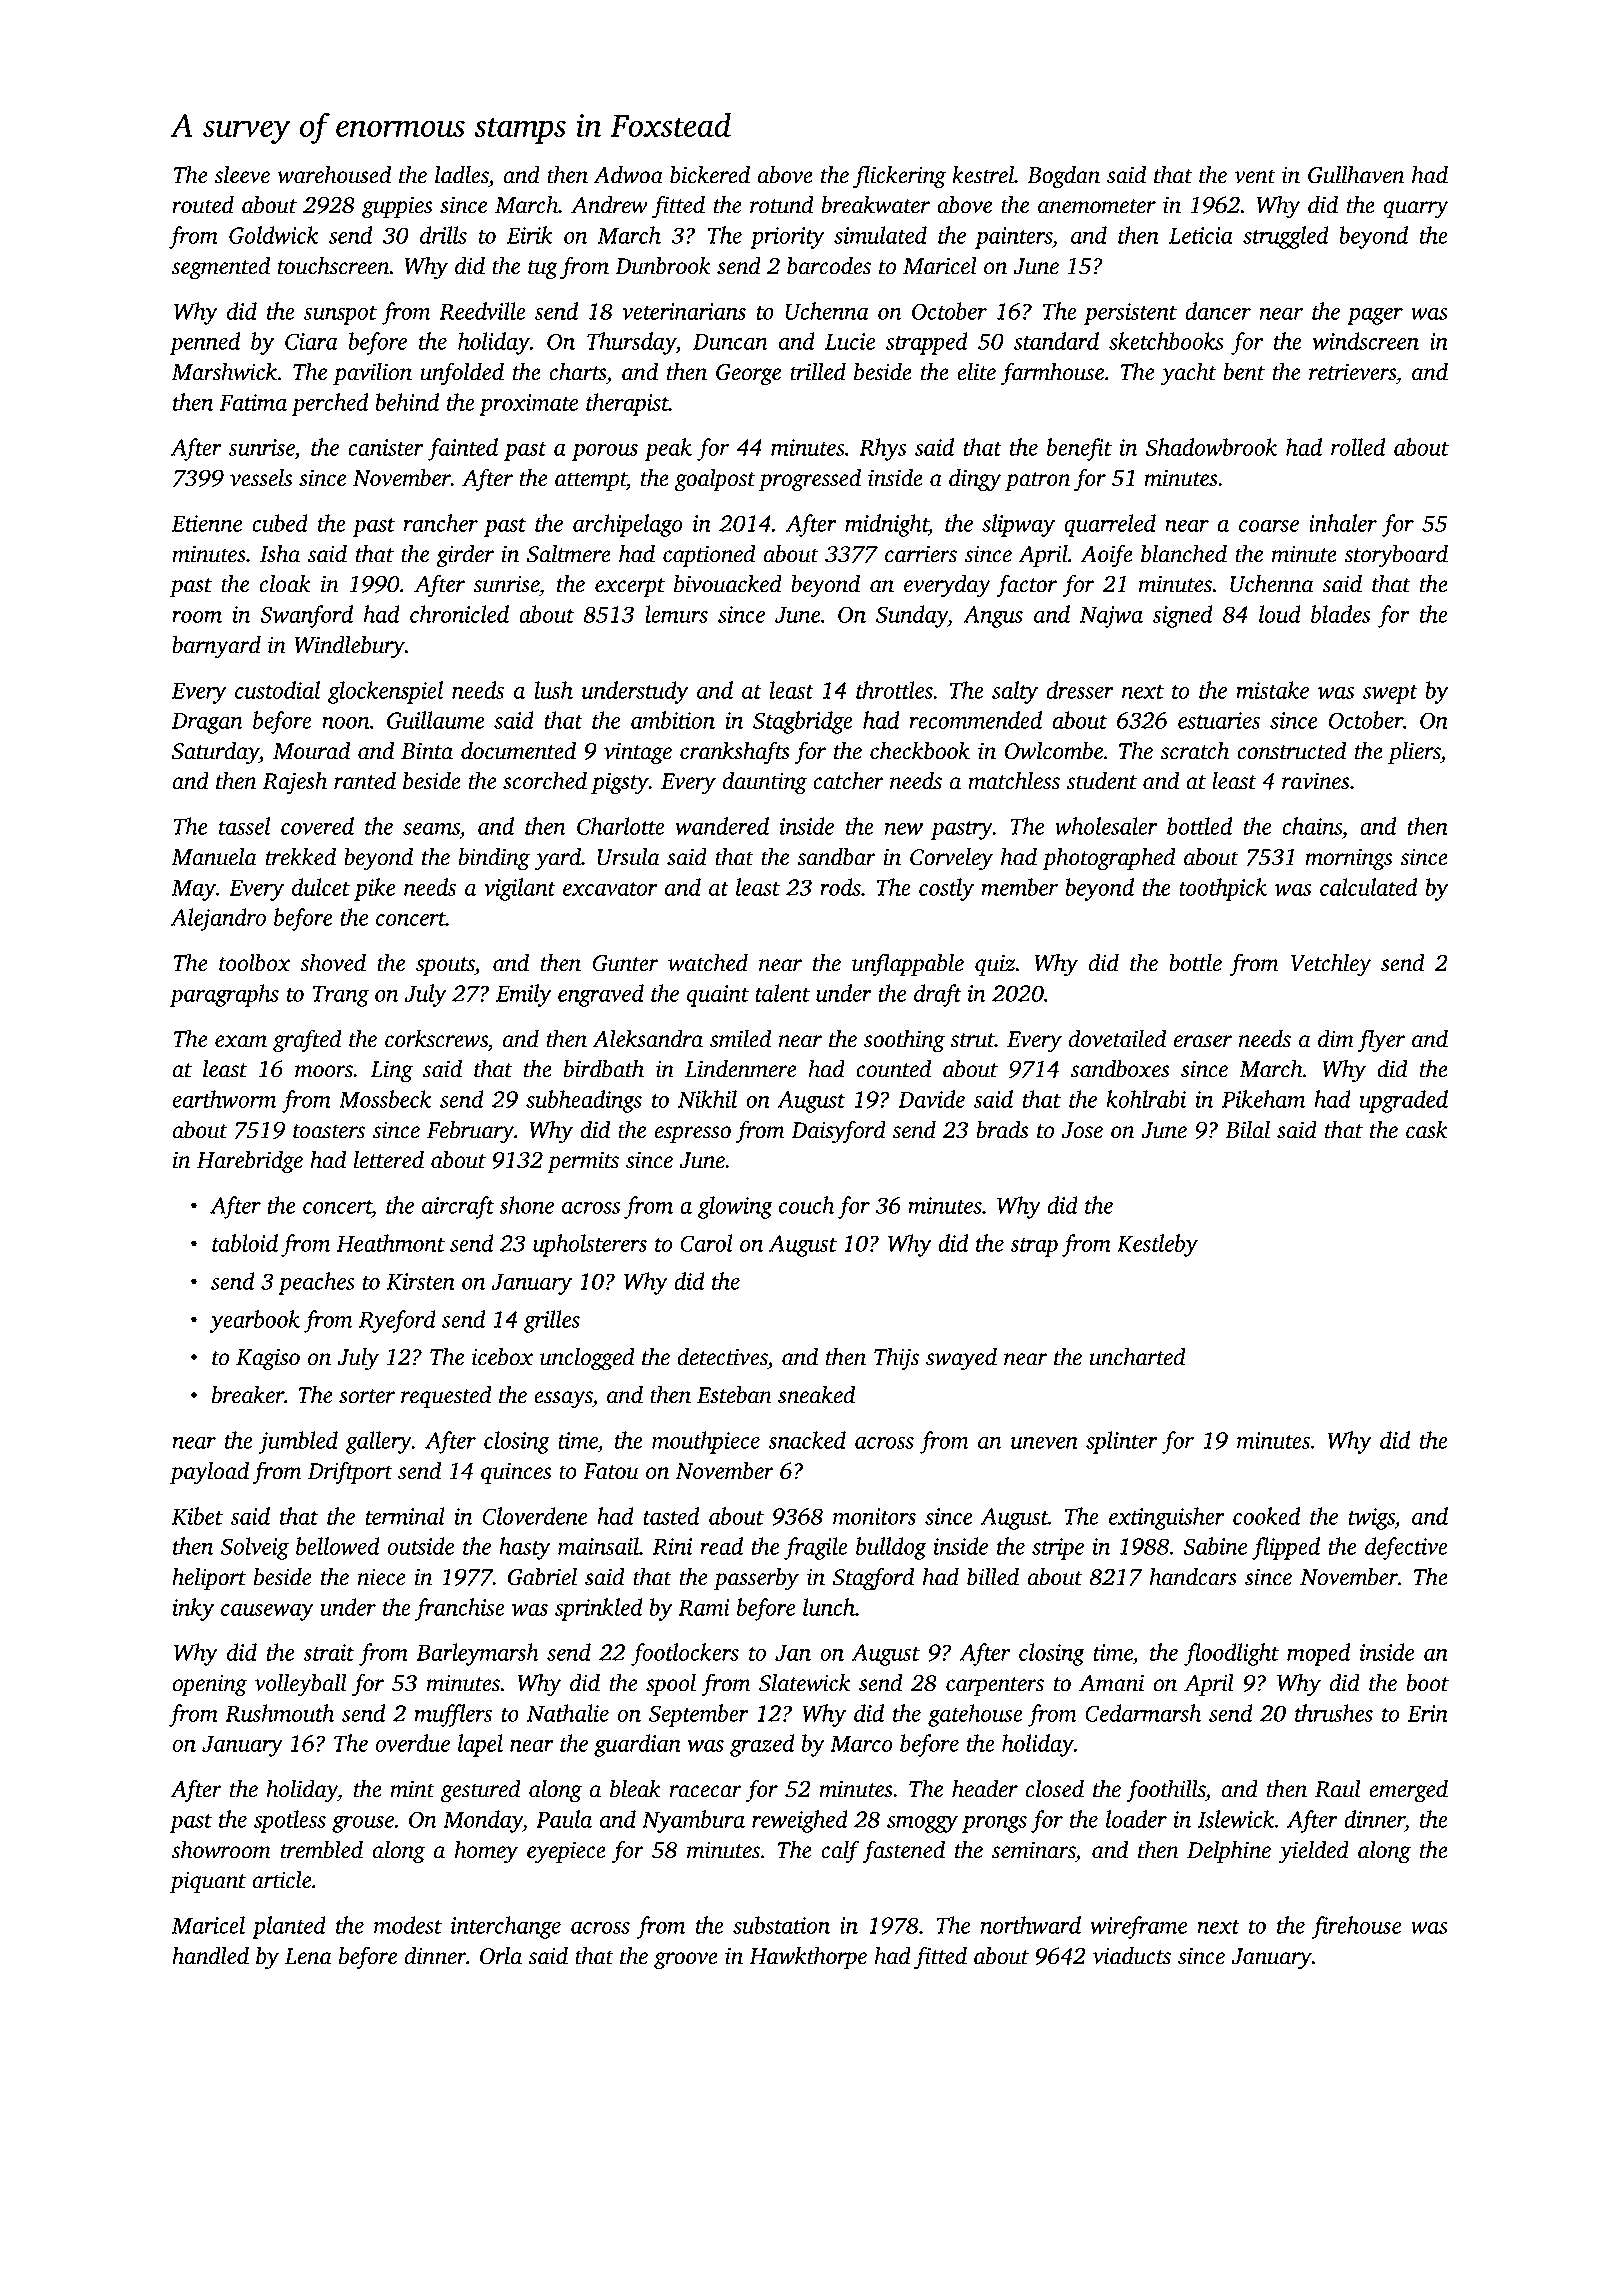 The width and height of the image is (1620, 2292). Describe the element at coordinates (800, 1821) in the image. I see `reweighed` at that location.
